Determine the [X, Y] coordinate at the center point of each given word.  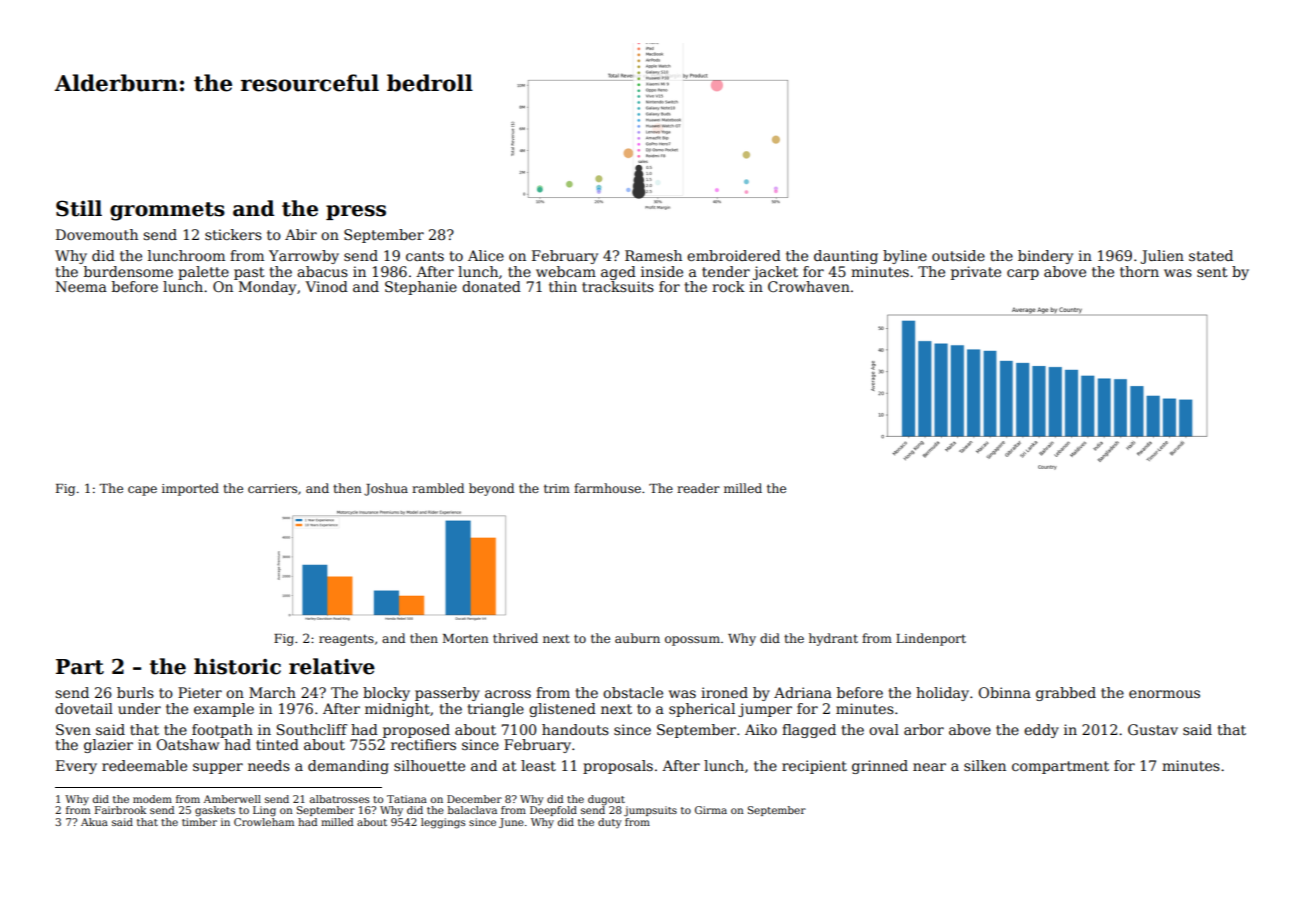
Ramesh [653, 255]
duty [610, 823]
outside [958, 255]
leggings [443, 823]
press [356, 212]
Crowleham [264, 822]
